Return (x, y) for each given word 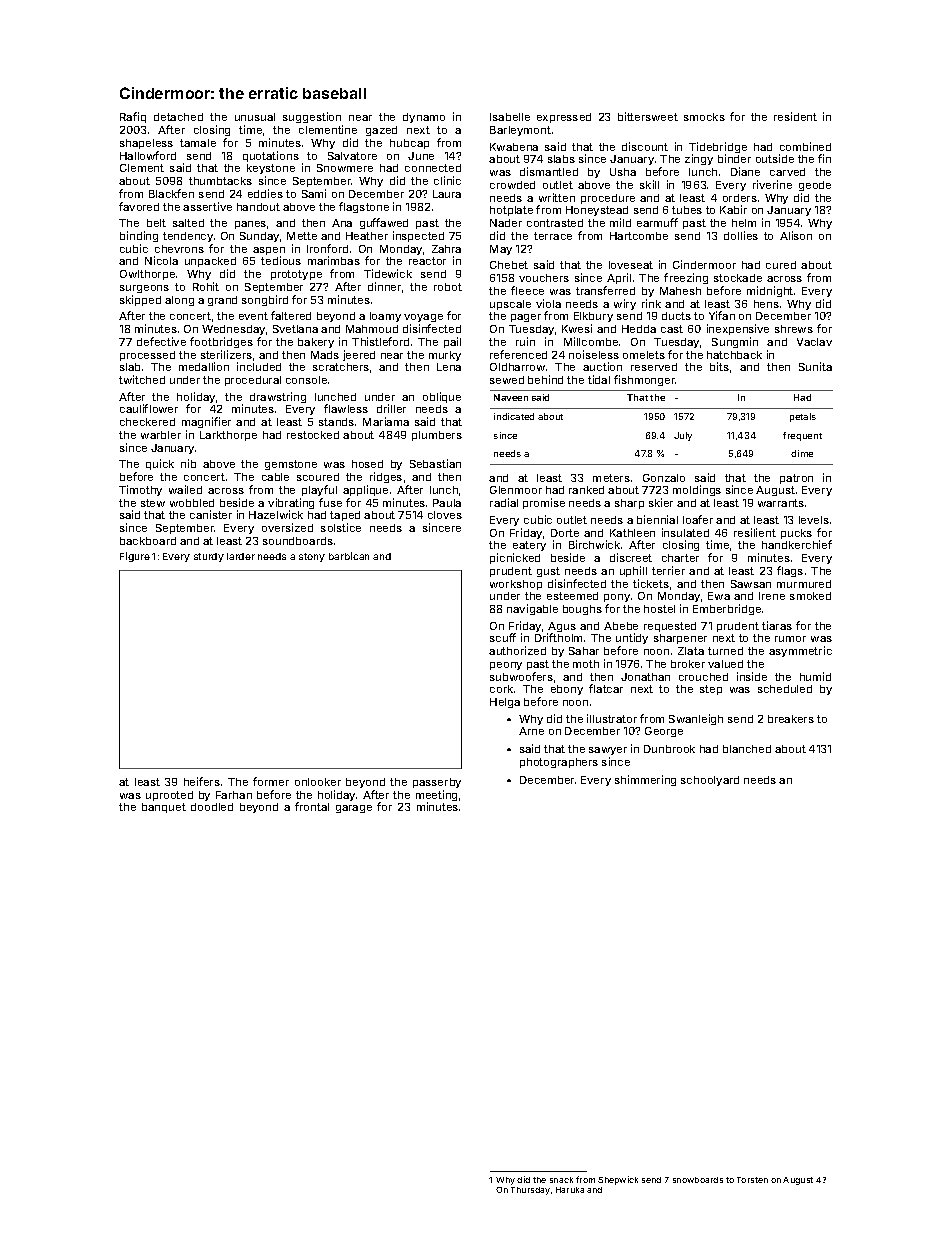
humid (815, 676)
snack (561, 1180)
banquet (164, 808)
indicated (514, 416)
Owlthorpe (147, 275)
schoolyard (710, 781)
